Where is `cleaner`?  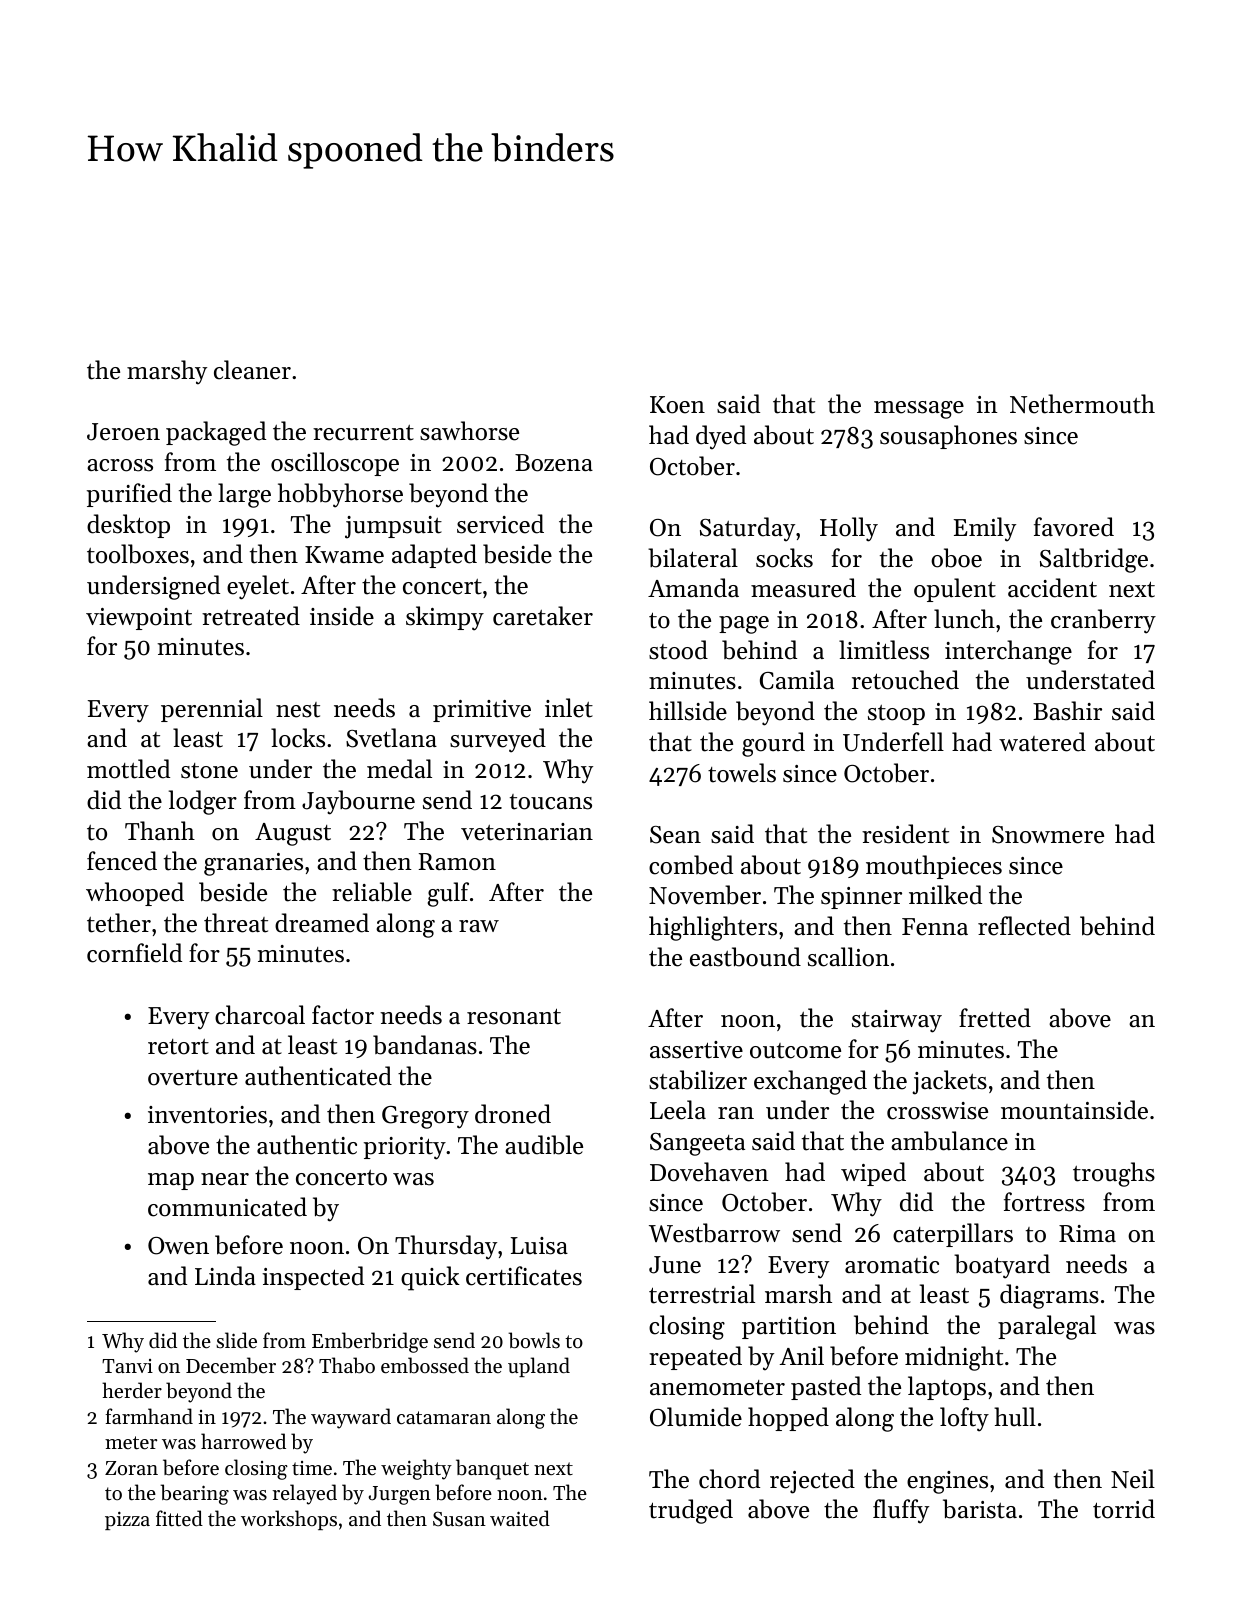 cleaner is located at coordinates (252, 370).
